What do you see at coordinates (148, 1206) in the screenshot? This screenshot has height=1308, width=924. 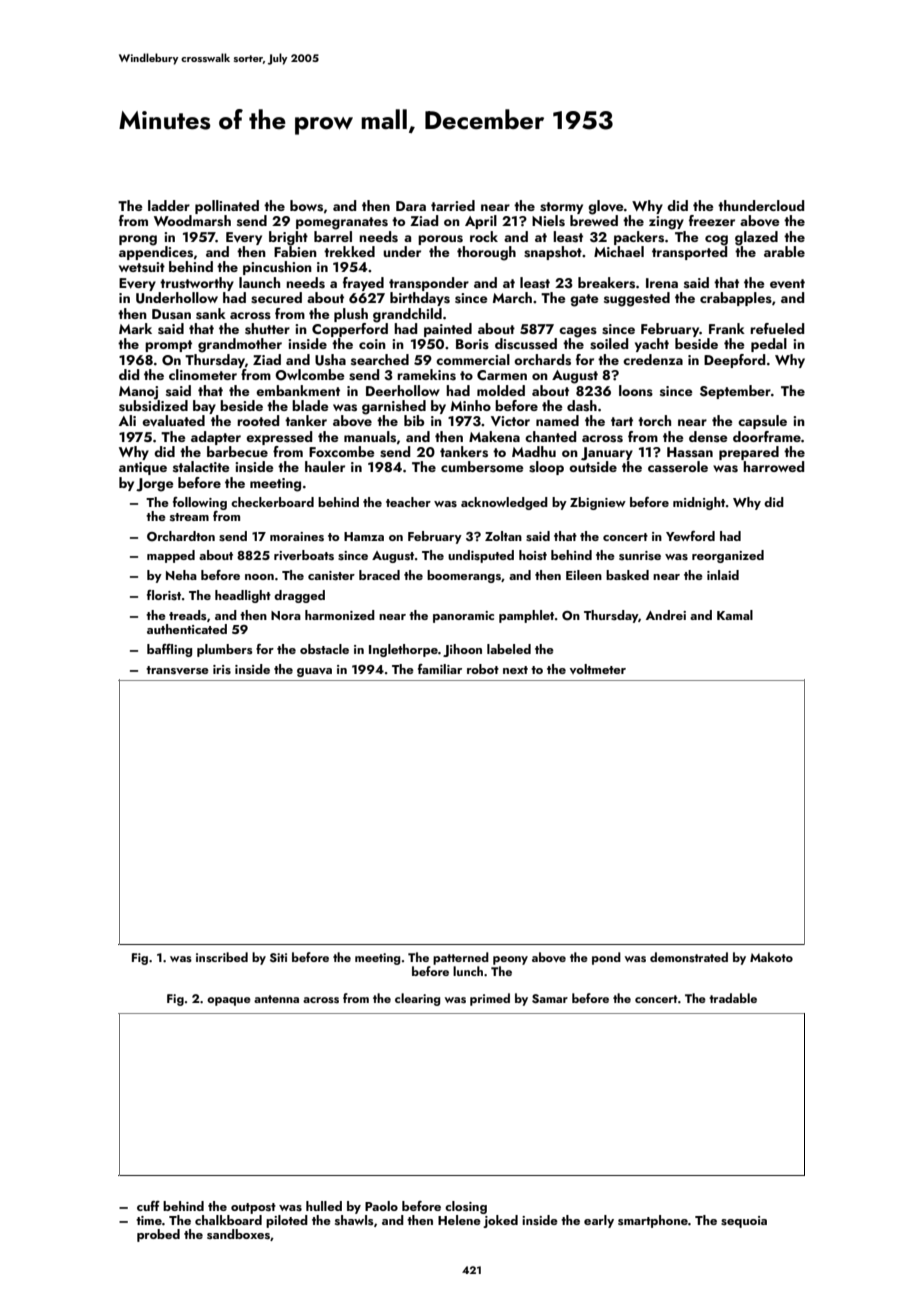 I see `cuff` at bounding box center [148, 1206].
